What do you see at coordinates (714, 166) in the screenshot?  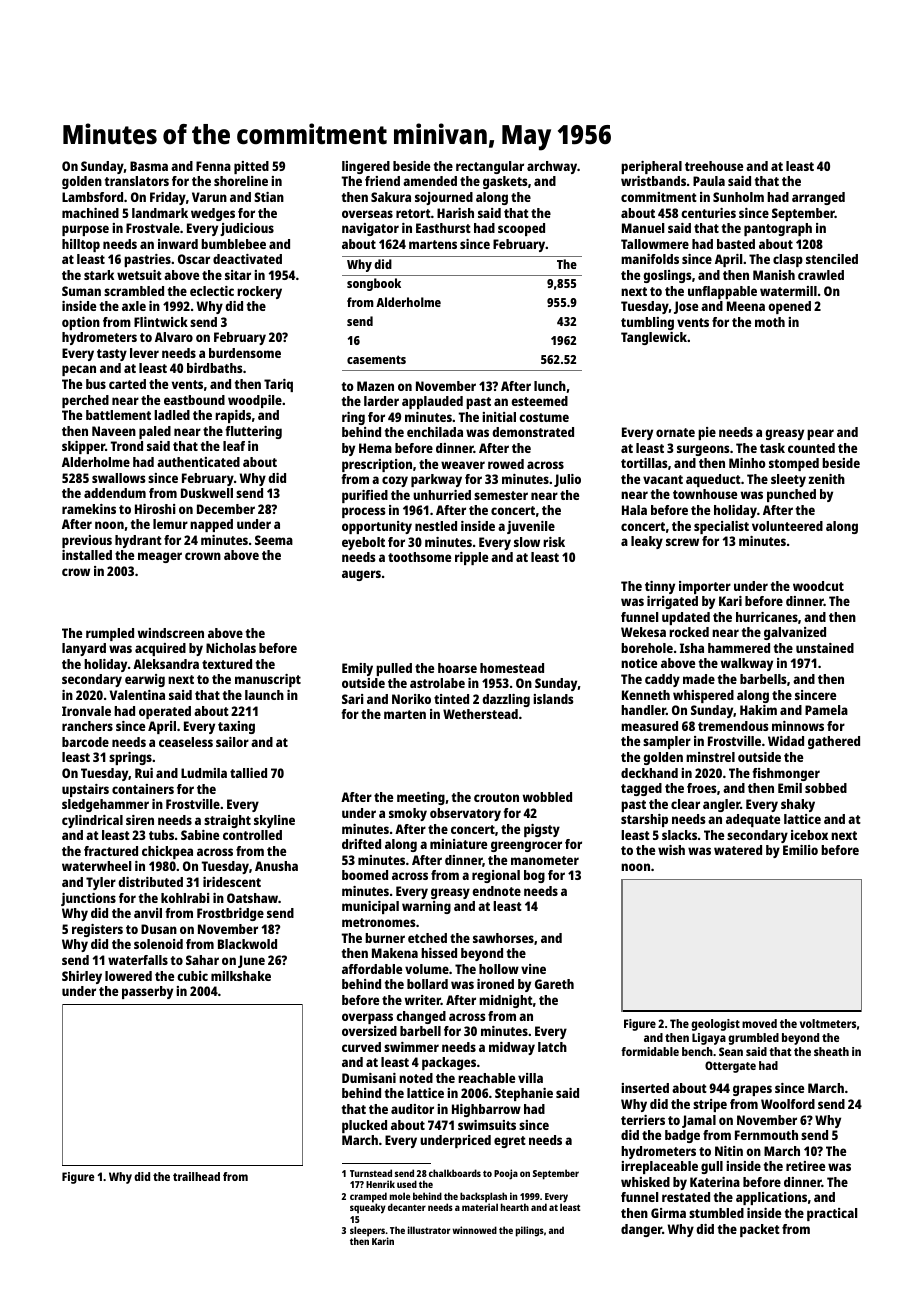 I see `treehouse` at bounding box center [714, 166].
